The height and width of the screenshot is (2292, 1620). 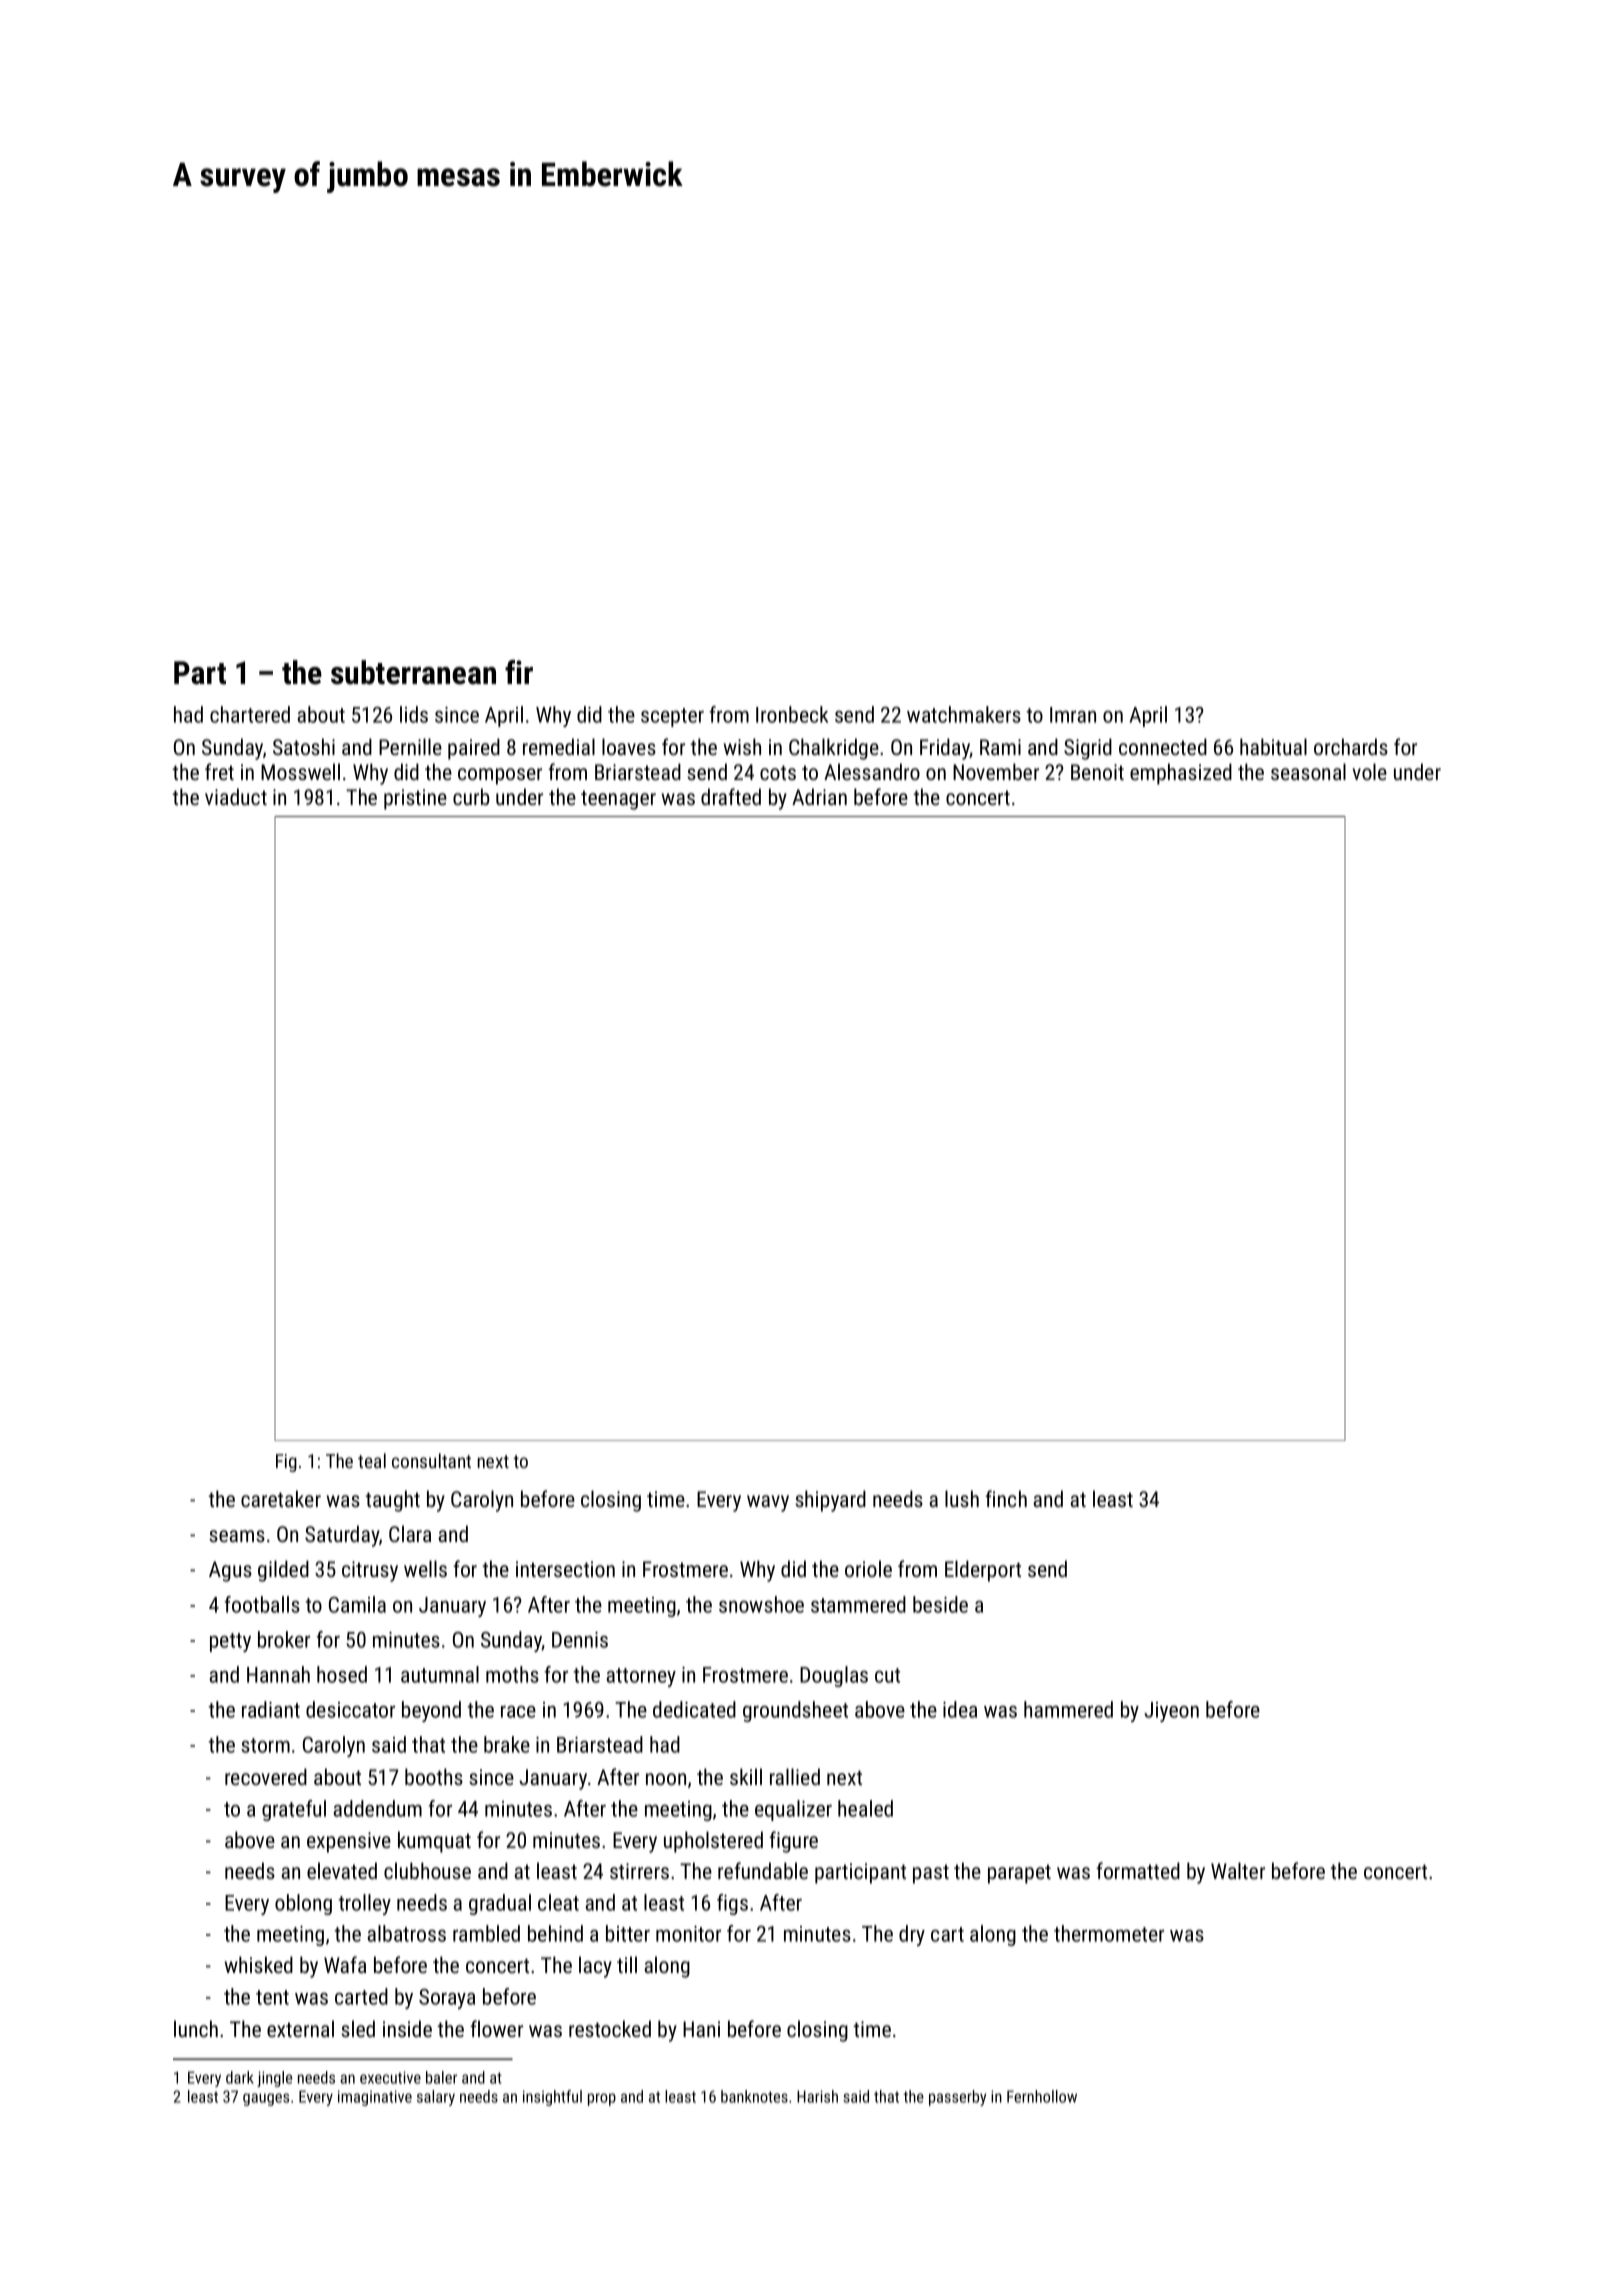 I want to click on vole, so click(x=1370, y=771).
